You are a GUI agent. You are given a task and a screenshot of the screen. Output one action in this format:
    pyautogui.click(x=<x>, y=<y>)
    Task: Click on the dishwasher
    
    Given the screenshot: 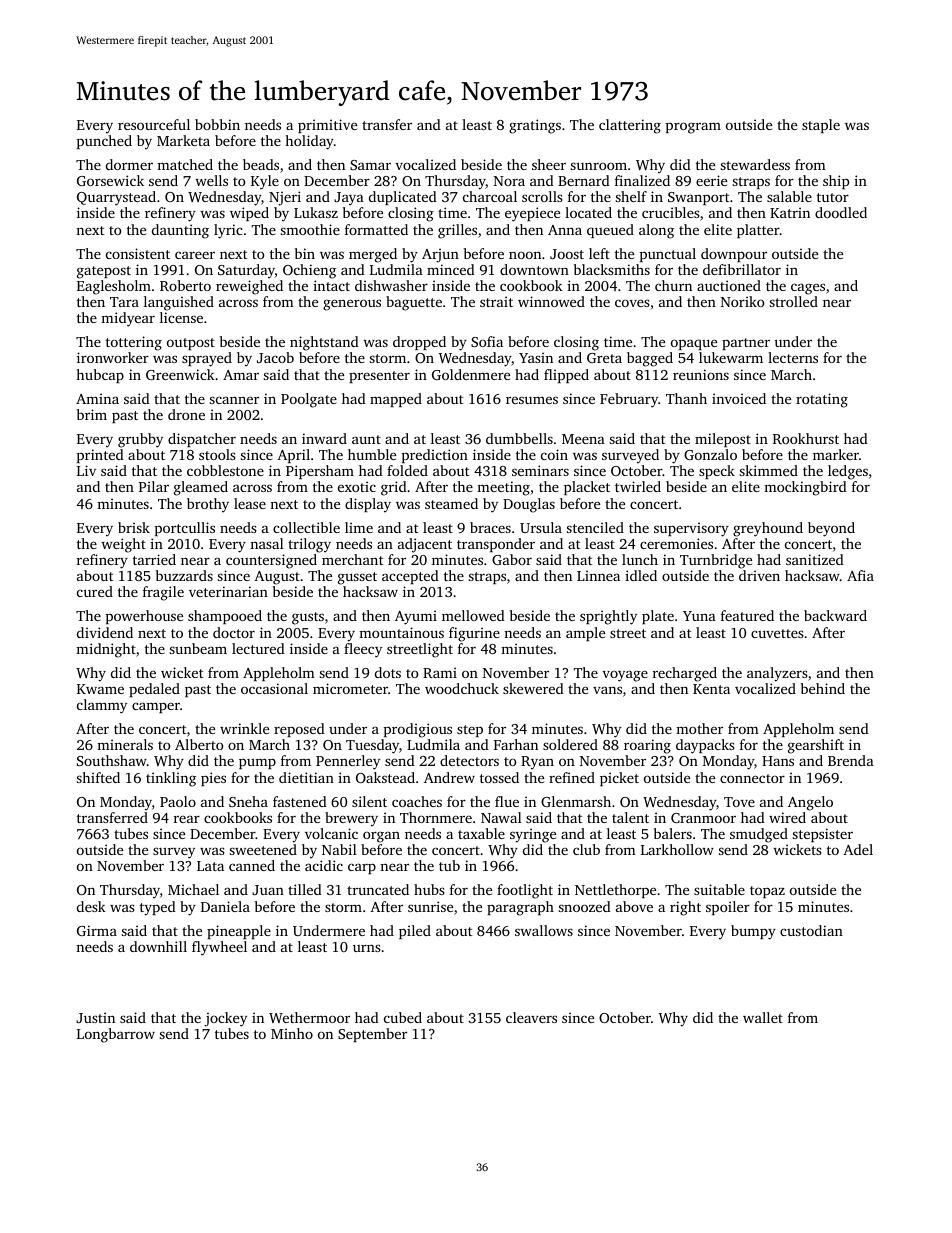 What is the action you would take?
    pyautogui.click(x=391, y=285)
